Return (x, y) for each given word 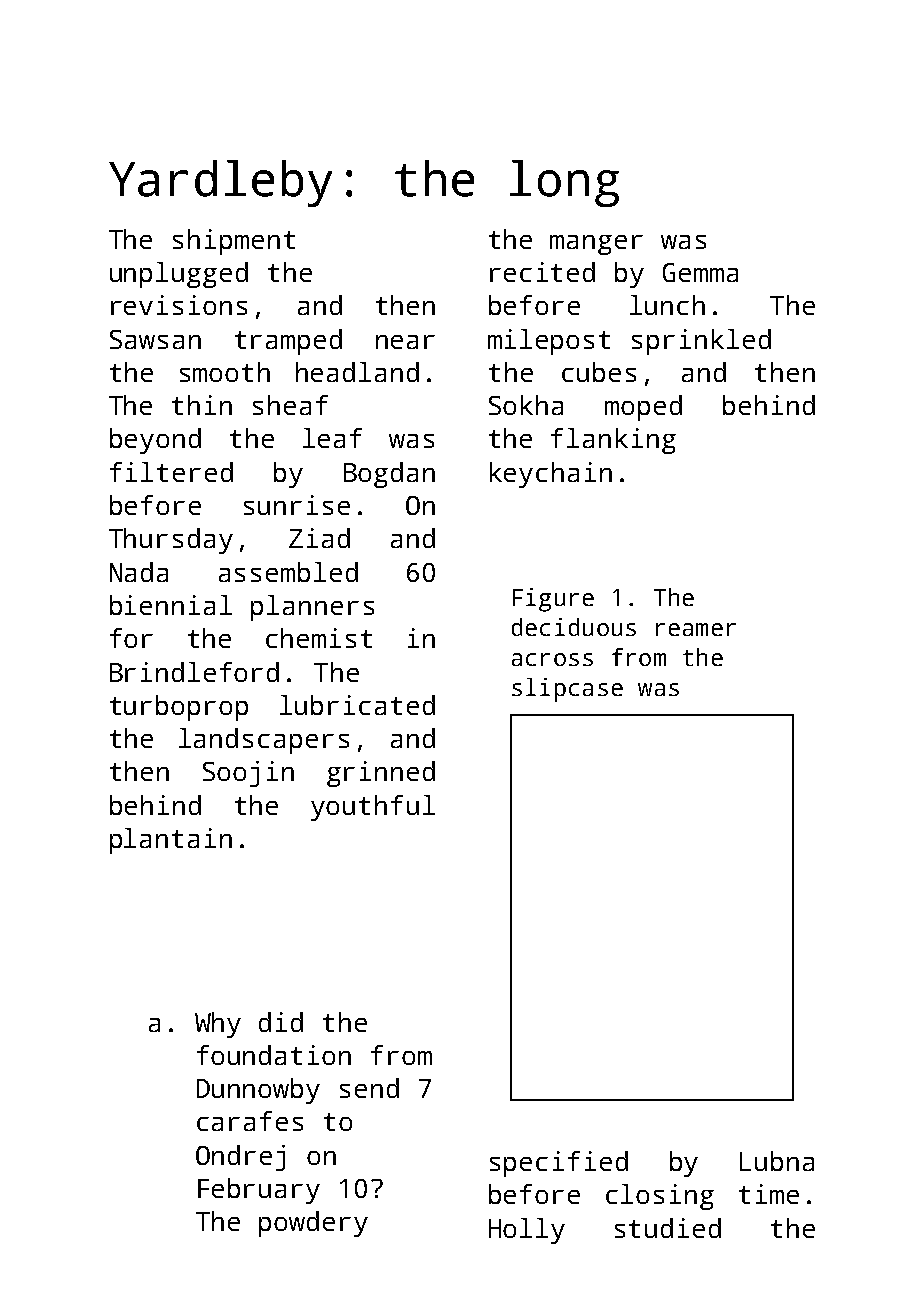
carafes (250, 1121)
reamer (696, 629)
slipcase (567, 690)
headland (357, 372)
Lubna (777, 1161)
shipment (234, 242)
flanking (613, 441)
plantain (171, 841)
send (369, 1088)
